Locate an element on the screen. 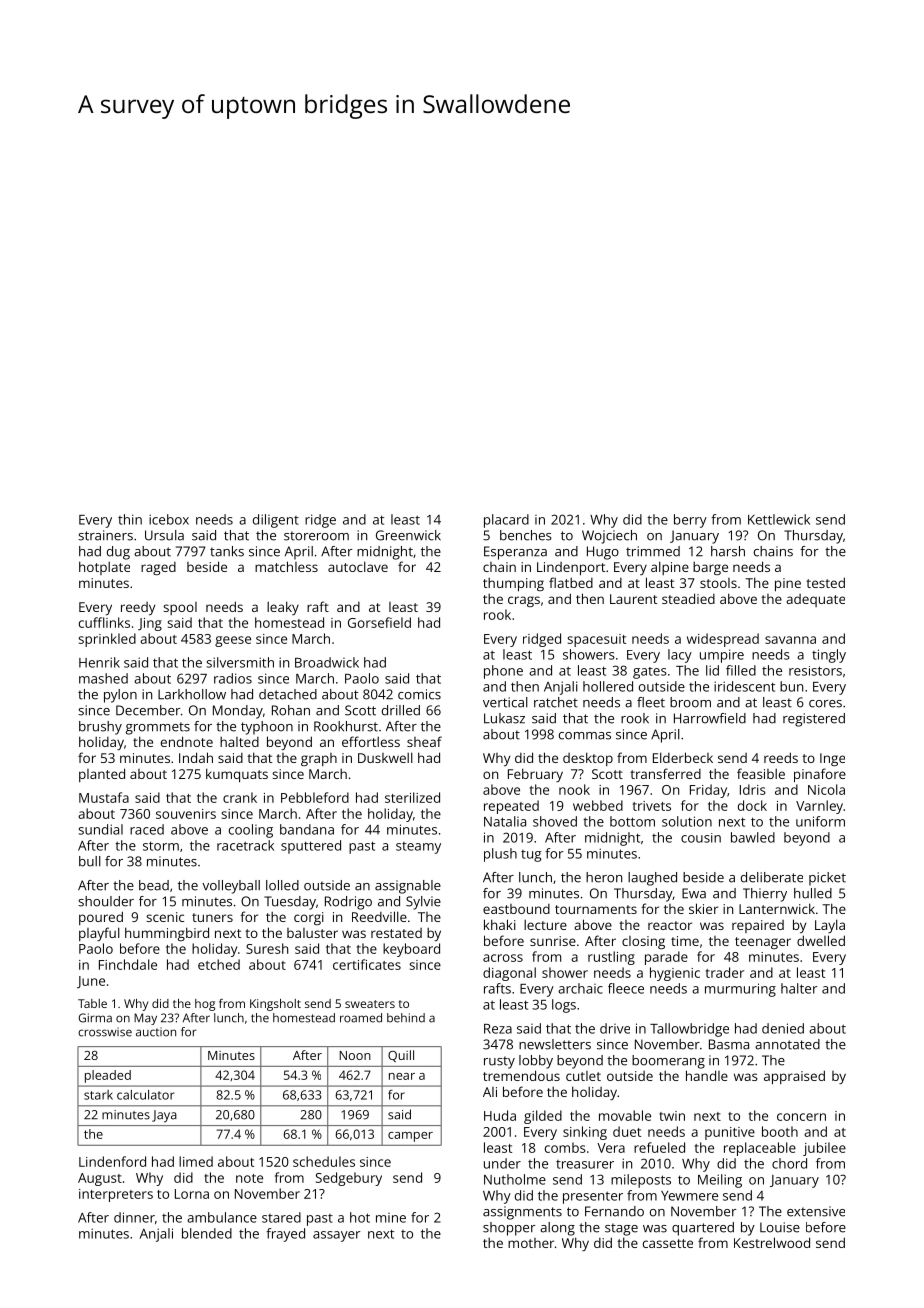  sprinkled is located at coordinates (107, 640).
